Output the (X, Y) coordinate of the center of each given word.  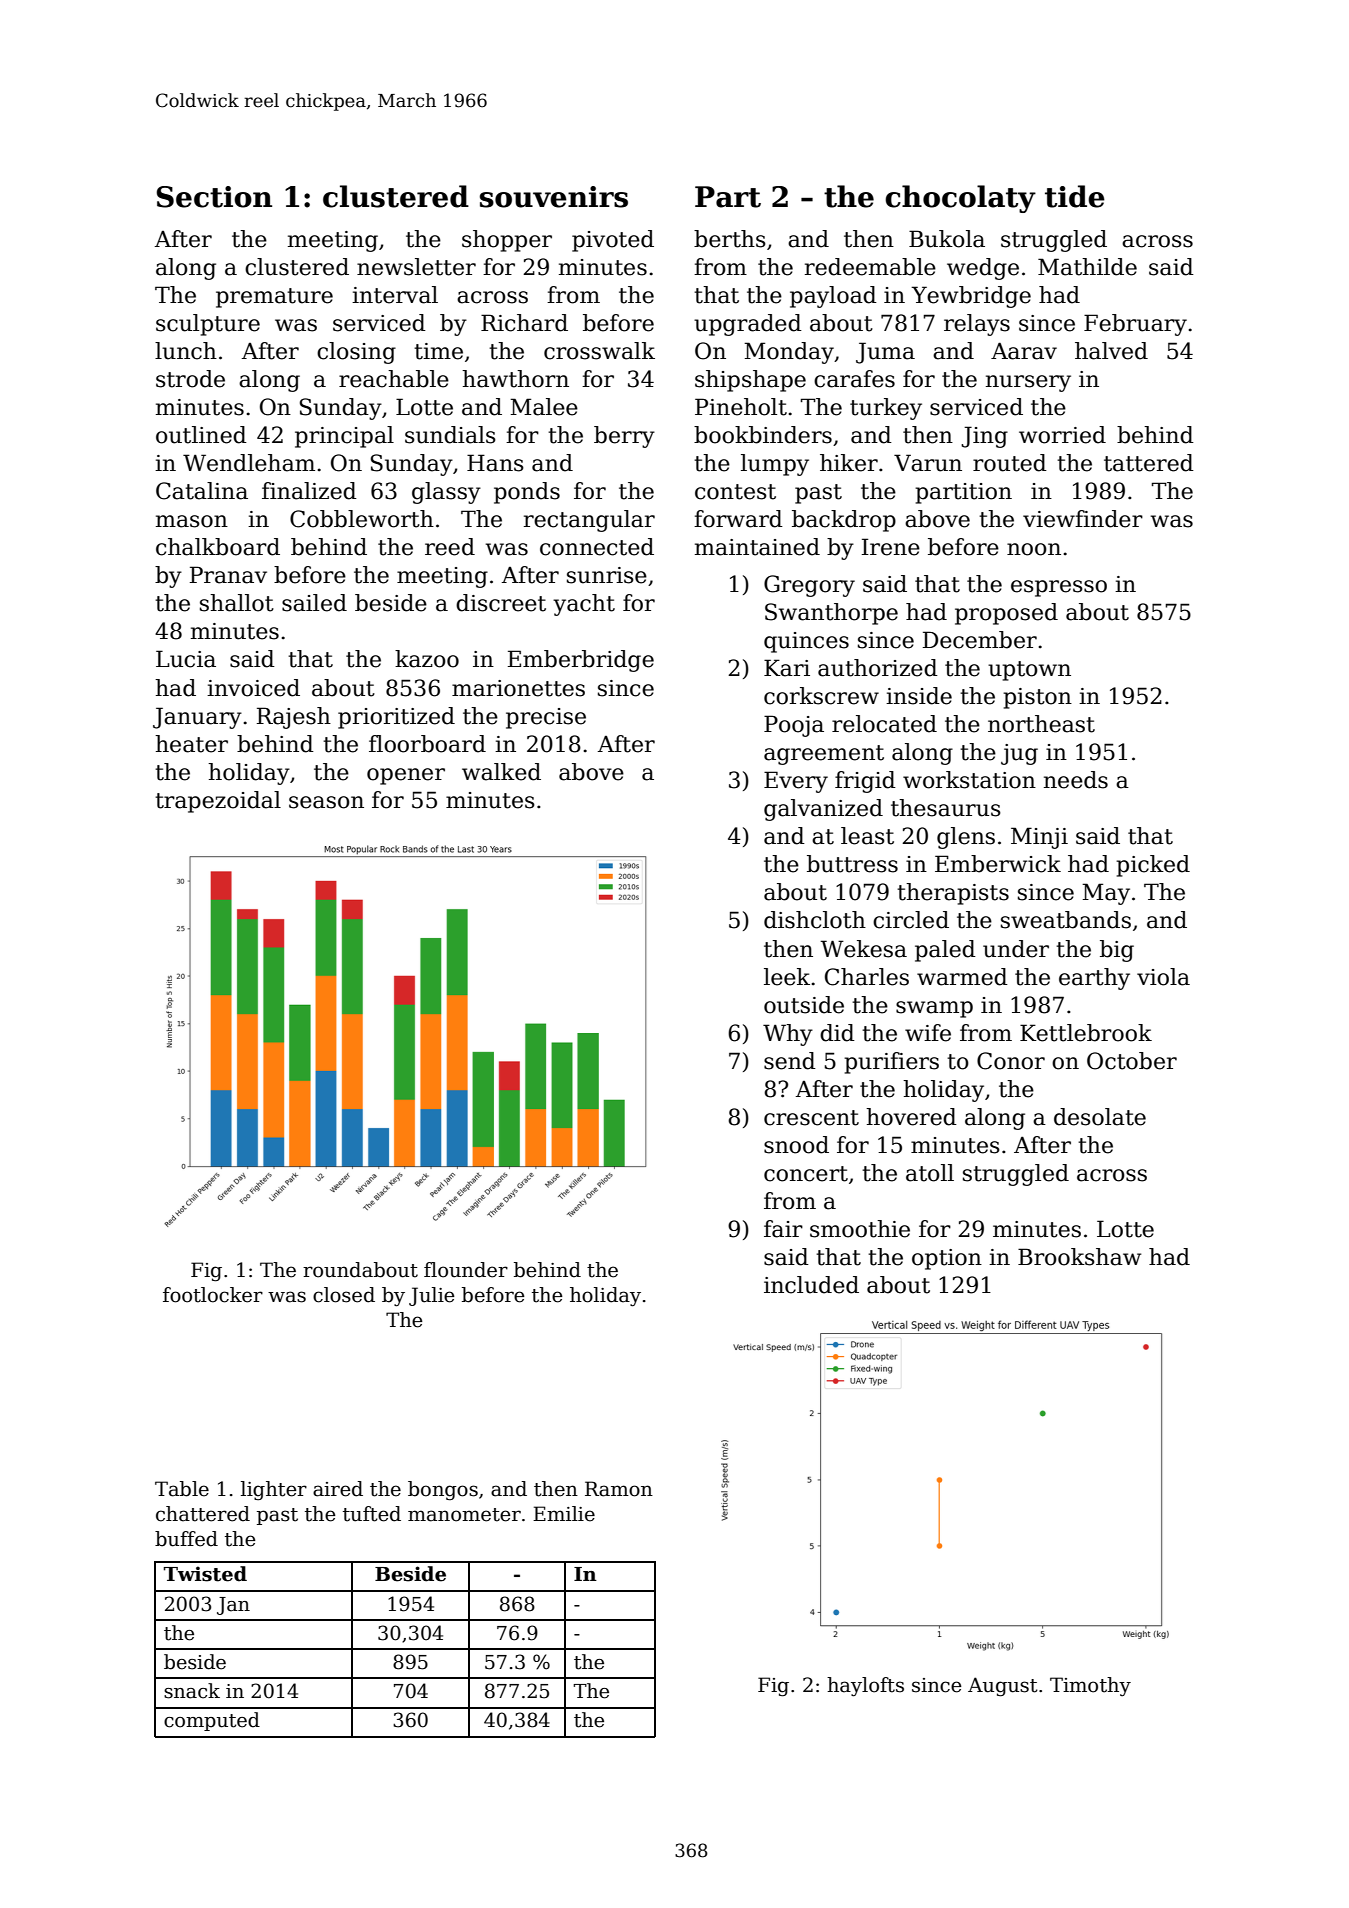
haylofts (865, 1687)
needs (1076, 780)
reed (450, 547)
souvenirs (554, 197)
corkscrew (821, 696)
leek (787, 977)
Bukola (947, 239)
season (326, 802)
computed (212, 1721)
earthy (1094, 979)
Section (214, 197)
